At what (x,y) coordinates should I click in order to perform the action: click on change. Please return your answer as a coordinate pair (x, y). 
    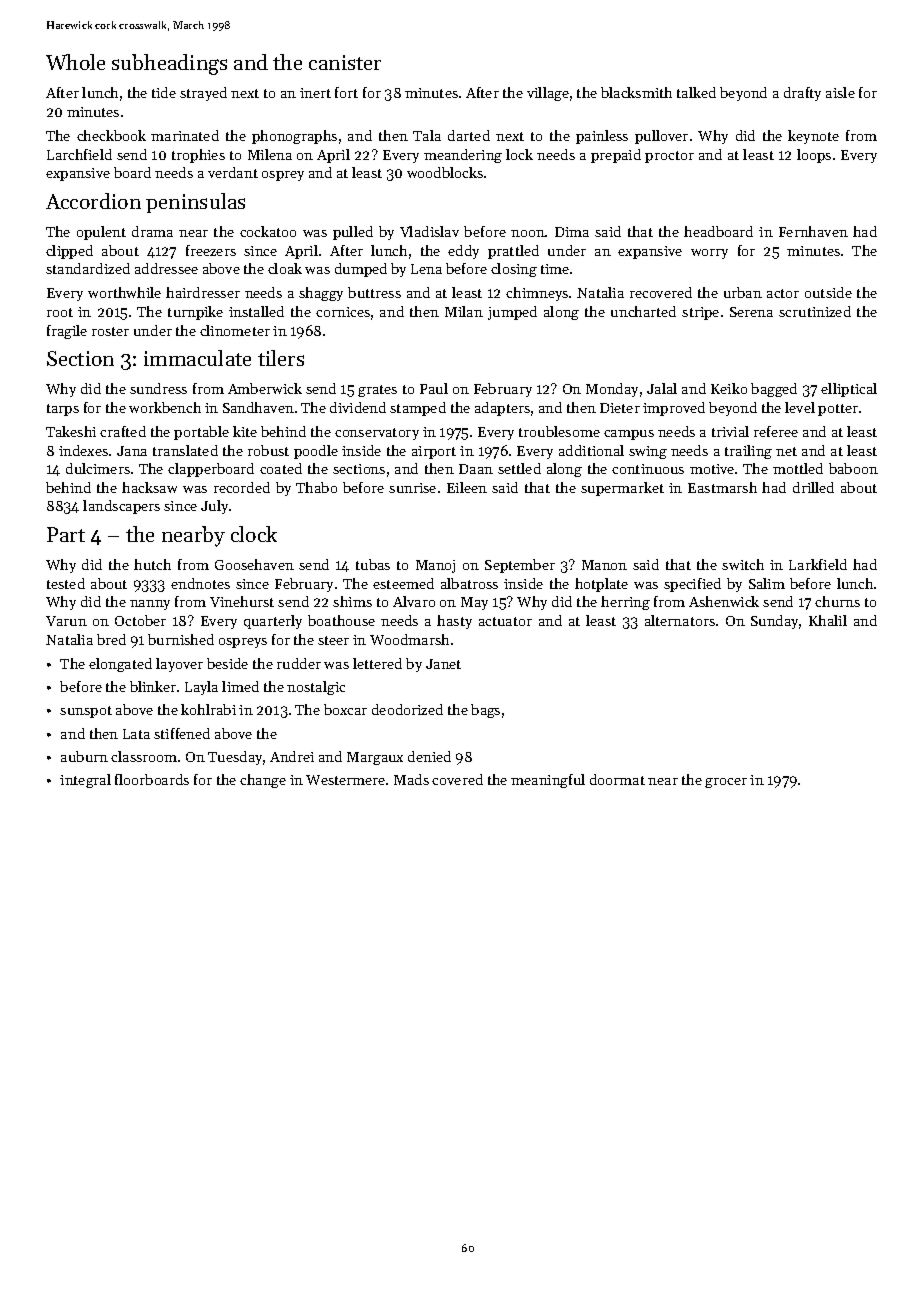
    Looking at the image, I should click on (263, 781).
